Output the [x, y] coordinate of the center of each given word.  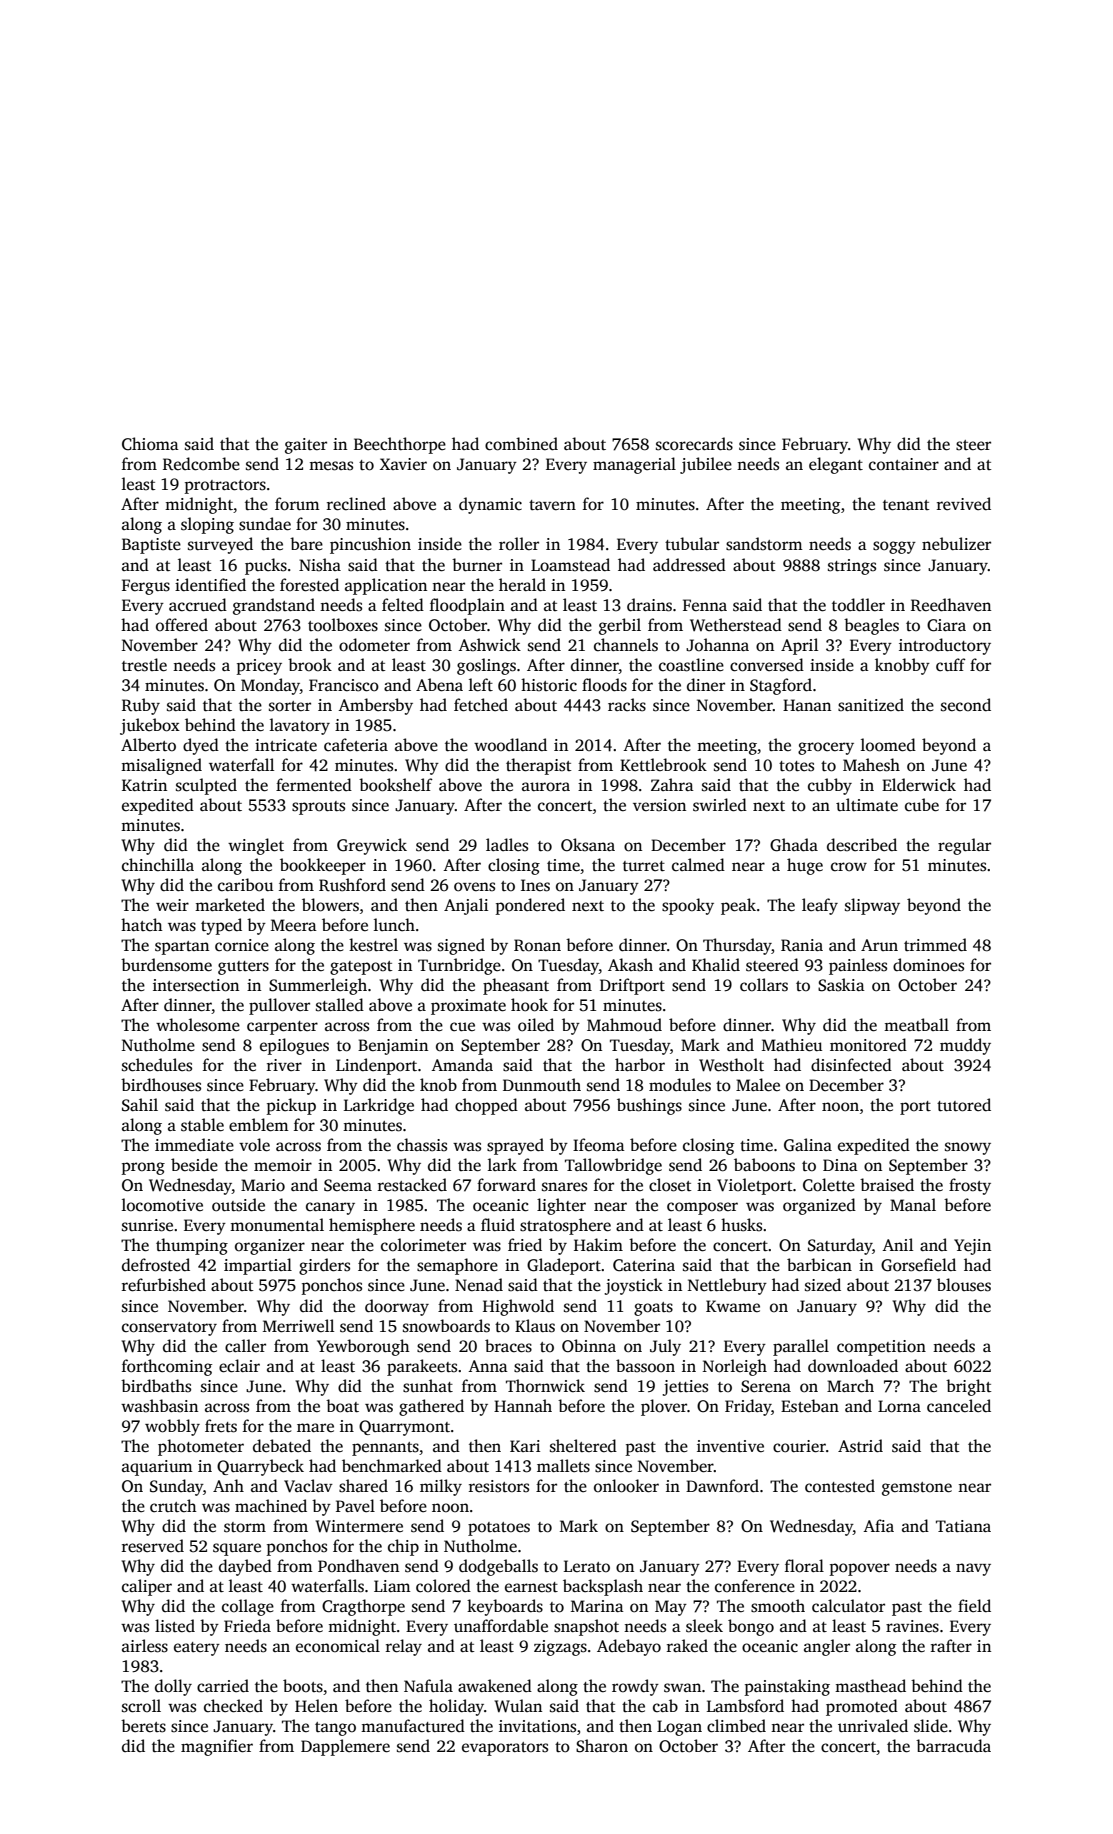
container [904, 464]
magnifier [217, 1747]
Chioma [150, 444]
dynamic [490, 505]
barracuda [953, 1746]
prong [143, 1168]
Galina [808, 1145]
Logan [679, 1728]
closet [670, 1185]
